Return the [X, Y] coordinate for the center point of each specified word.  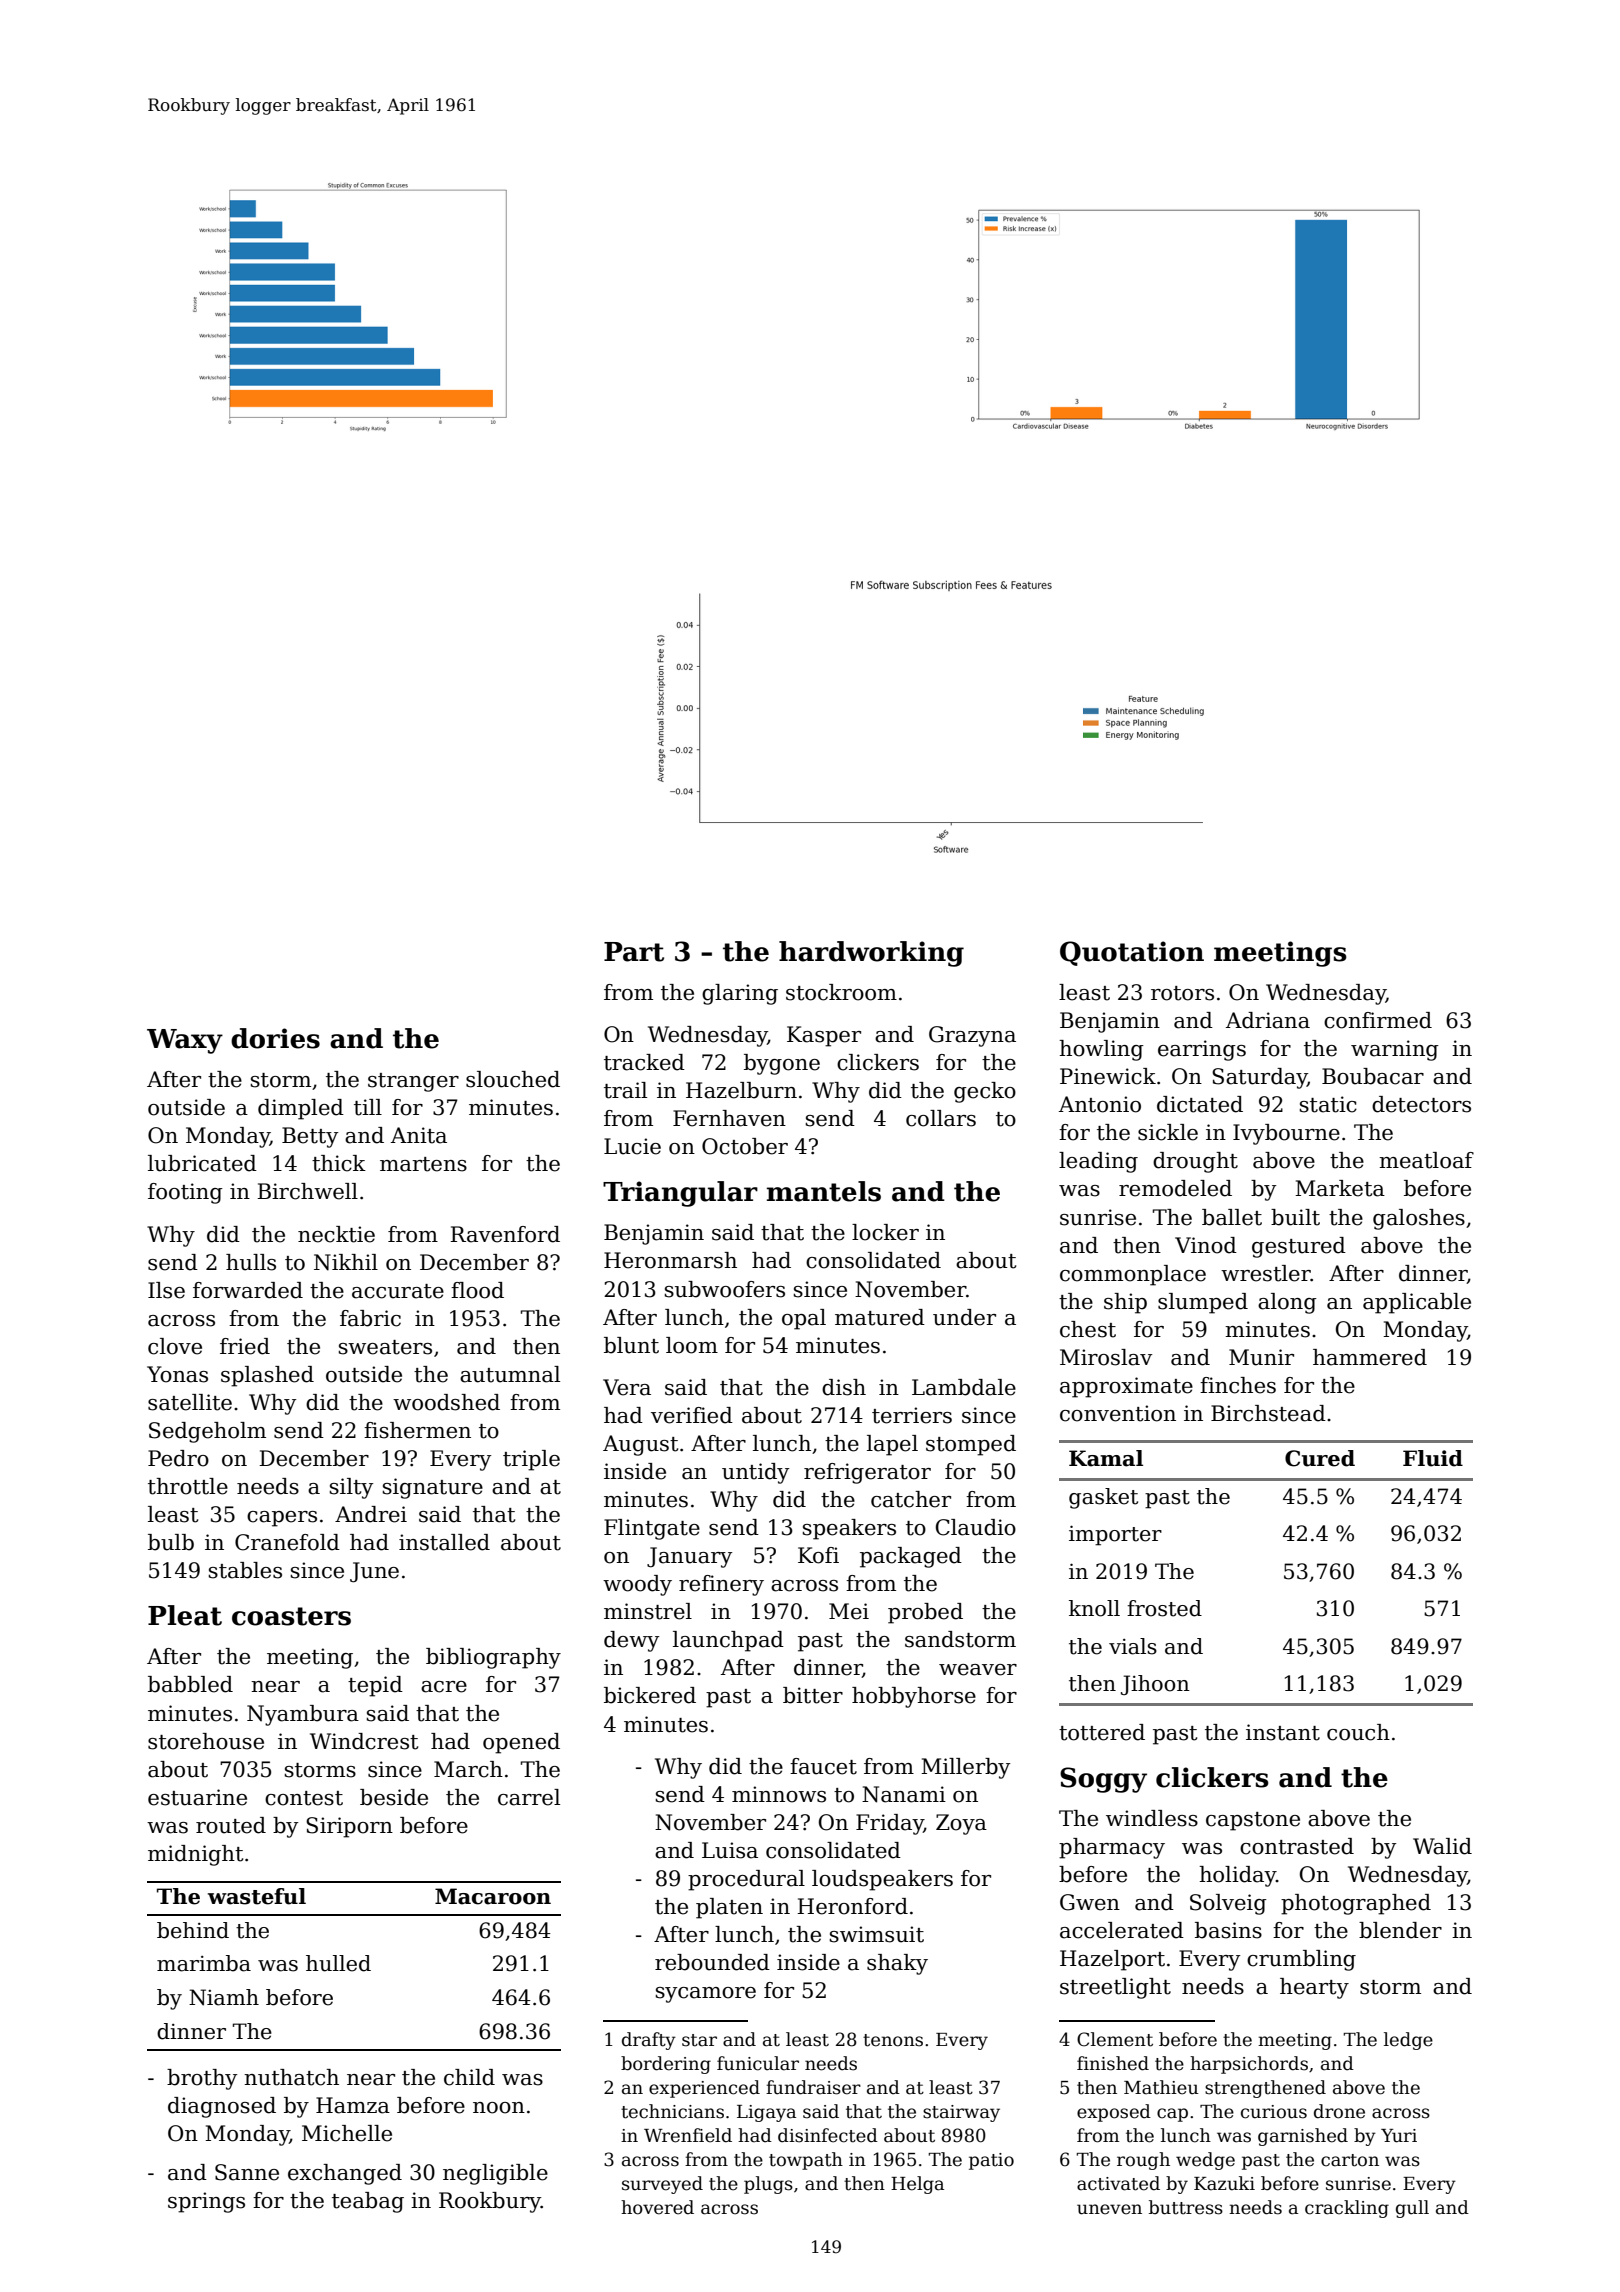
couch [1358, 1732]
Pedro [178, 1458]
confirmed [1378, 1020]
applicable [1417, 1303]
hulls [251, 1262]
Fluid [1433, 1458]
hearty [1314, 1988]
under [964, 1317]
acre [444, 1687]
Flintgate [652, 1529]
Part [634, 952]
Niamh [224, 1997]
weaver [978, 1670]
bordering [666, 2065]
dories [275, 1038]
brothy [202, 2079]
